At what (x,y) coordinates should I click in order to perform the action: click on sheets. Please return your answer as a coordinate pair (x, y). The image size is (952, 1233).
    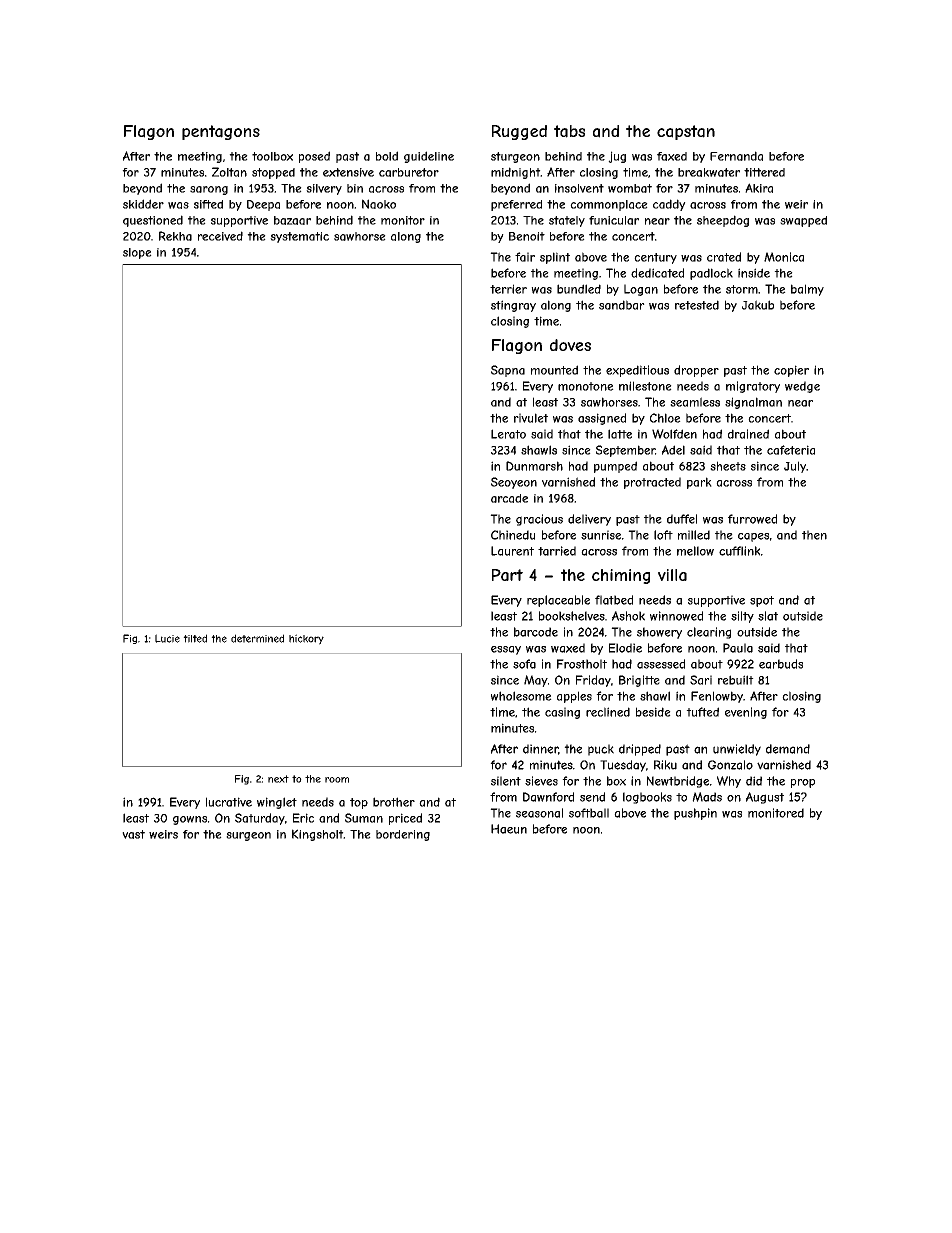
    Looking at the image, I should click on (728, 466).
